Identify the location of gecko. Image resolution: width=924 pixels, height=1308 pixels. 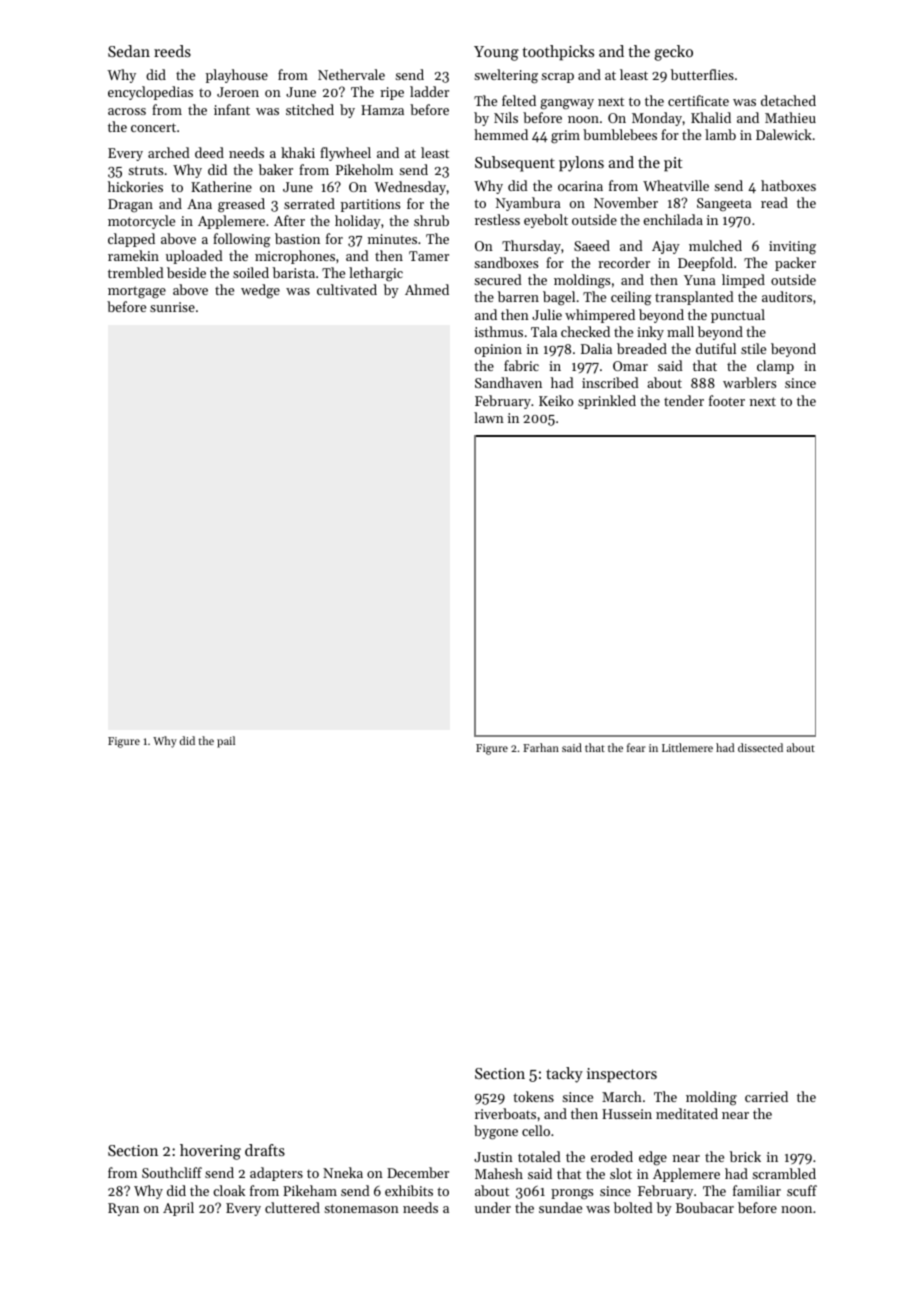
(673, 53).
